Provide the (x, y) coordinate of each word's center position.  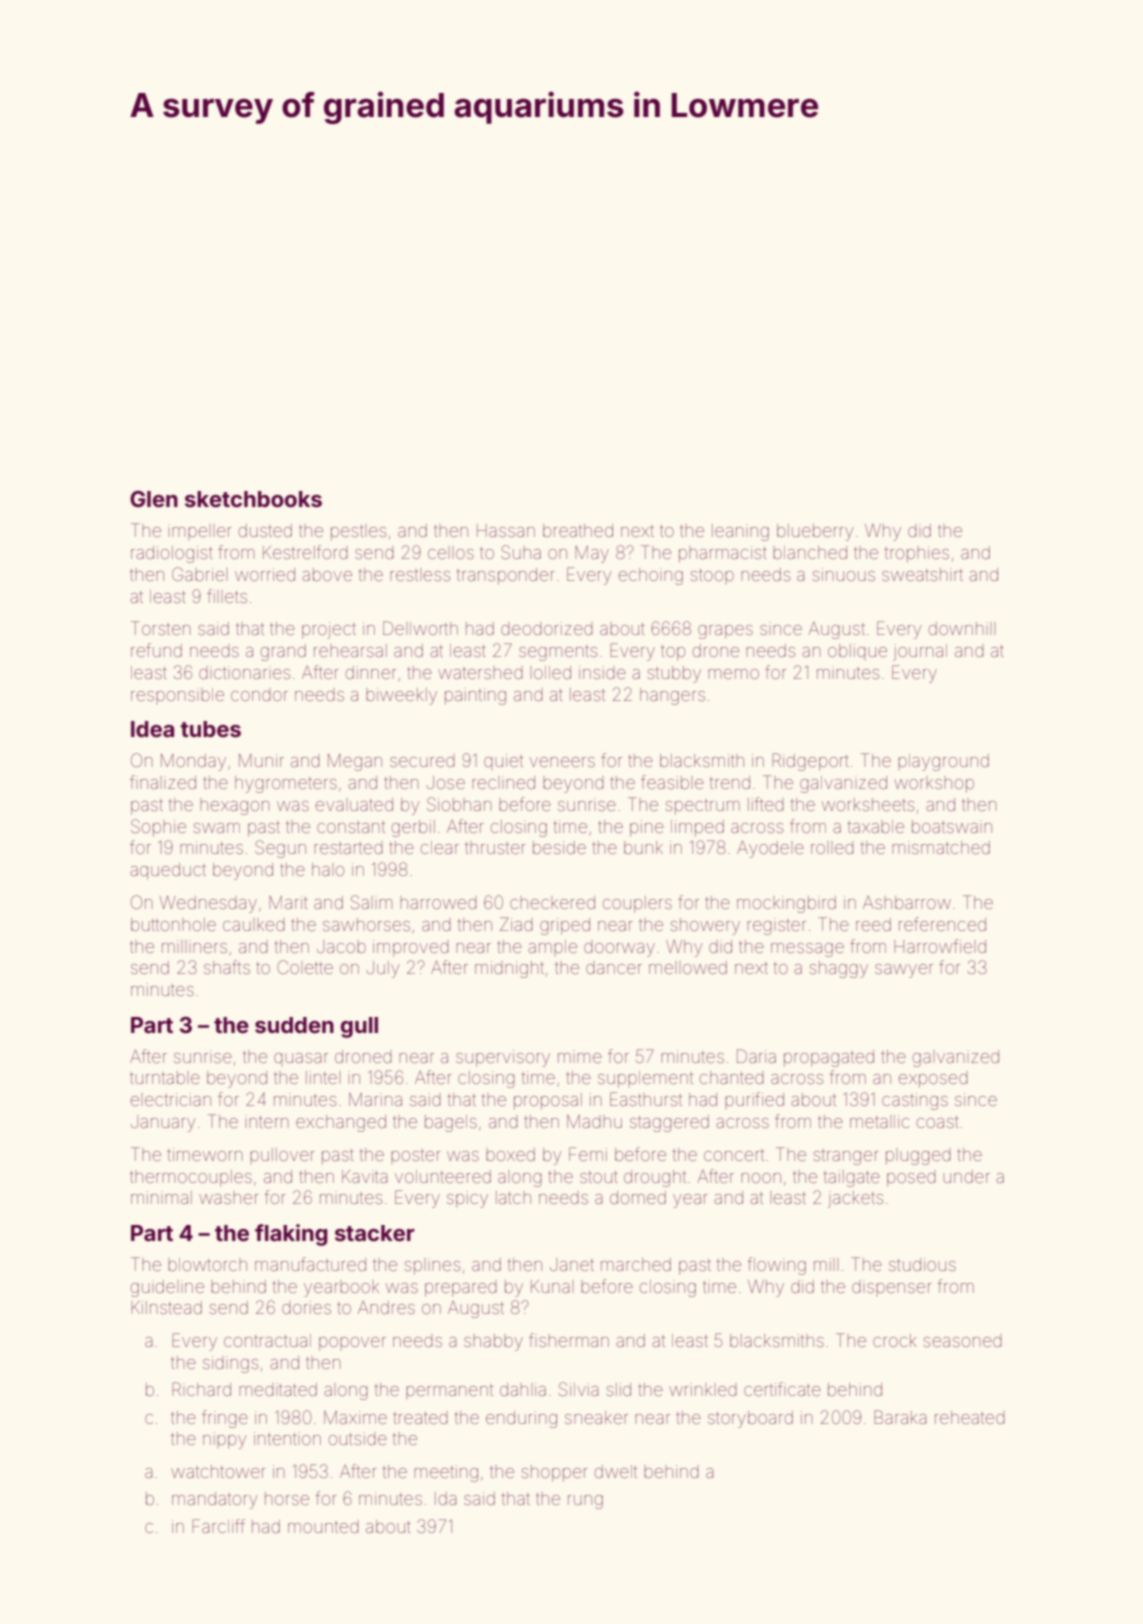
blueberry (815, 532)
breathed (578, 530)
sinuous (844, 574)
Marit (288, 902)
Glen (154, 499)
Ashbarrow (907, 902)
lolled (550, 672)
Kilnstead (166, 1307)
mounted (323, 1527)
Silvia (579, 1389)
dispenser (892, 1288)
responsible (177, 696)
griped (565, 926)
